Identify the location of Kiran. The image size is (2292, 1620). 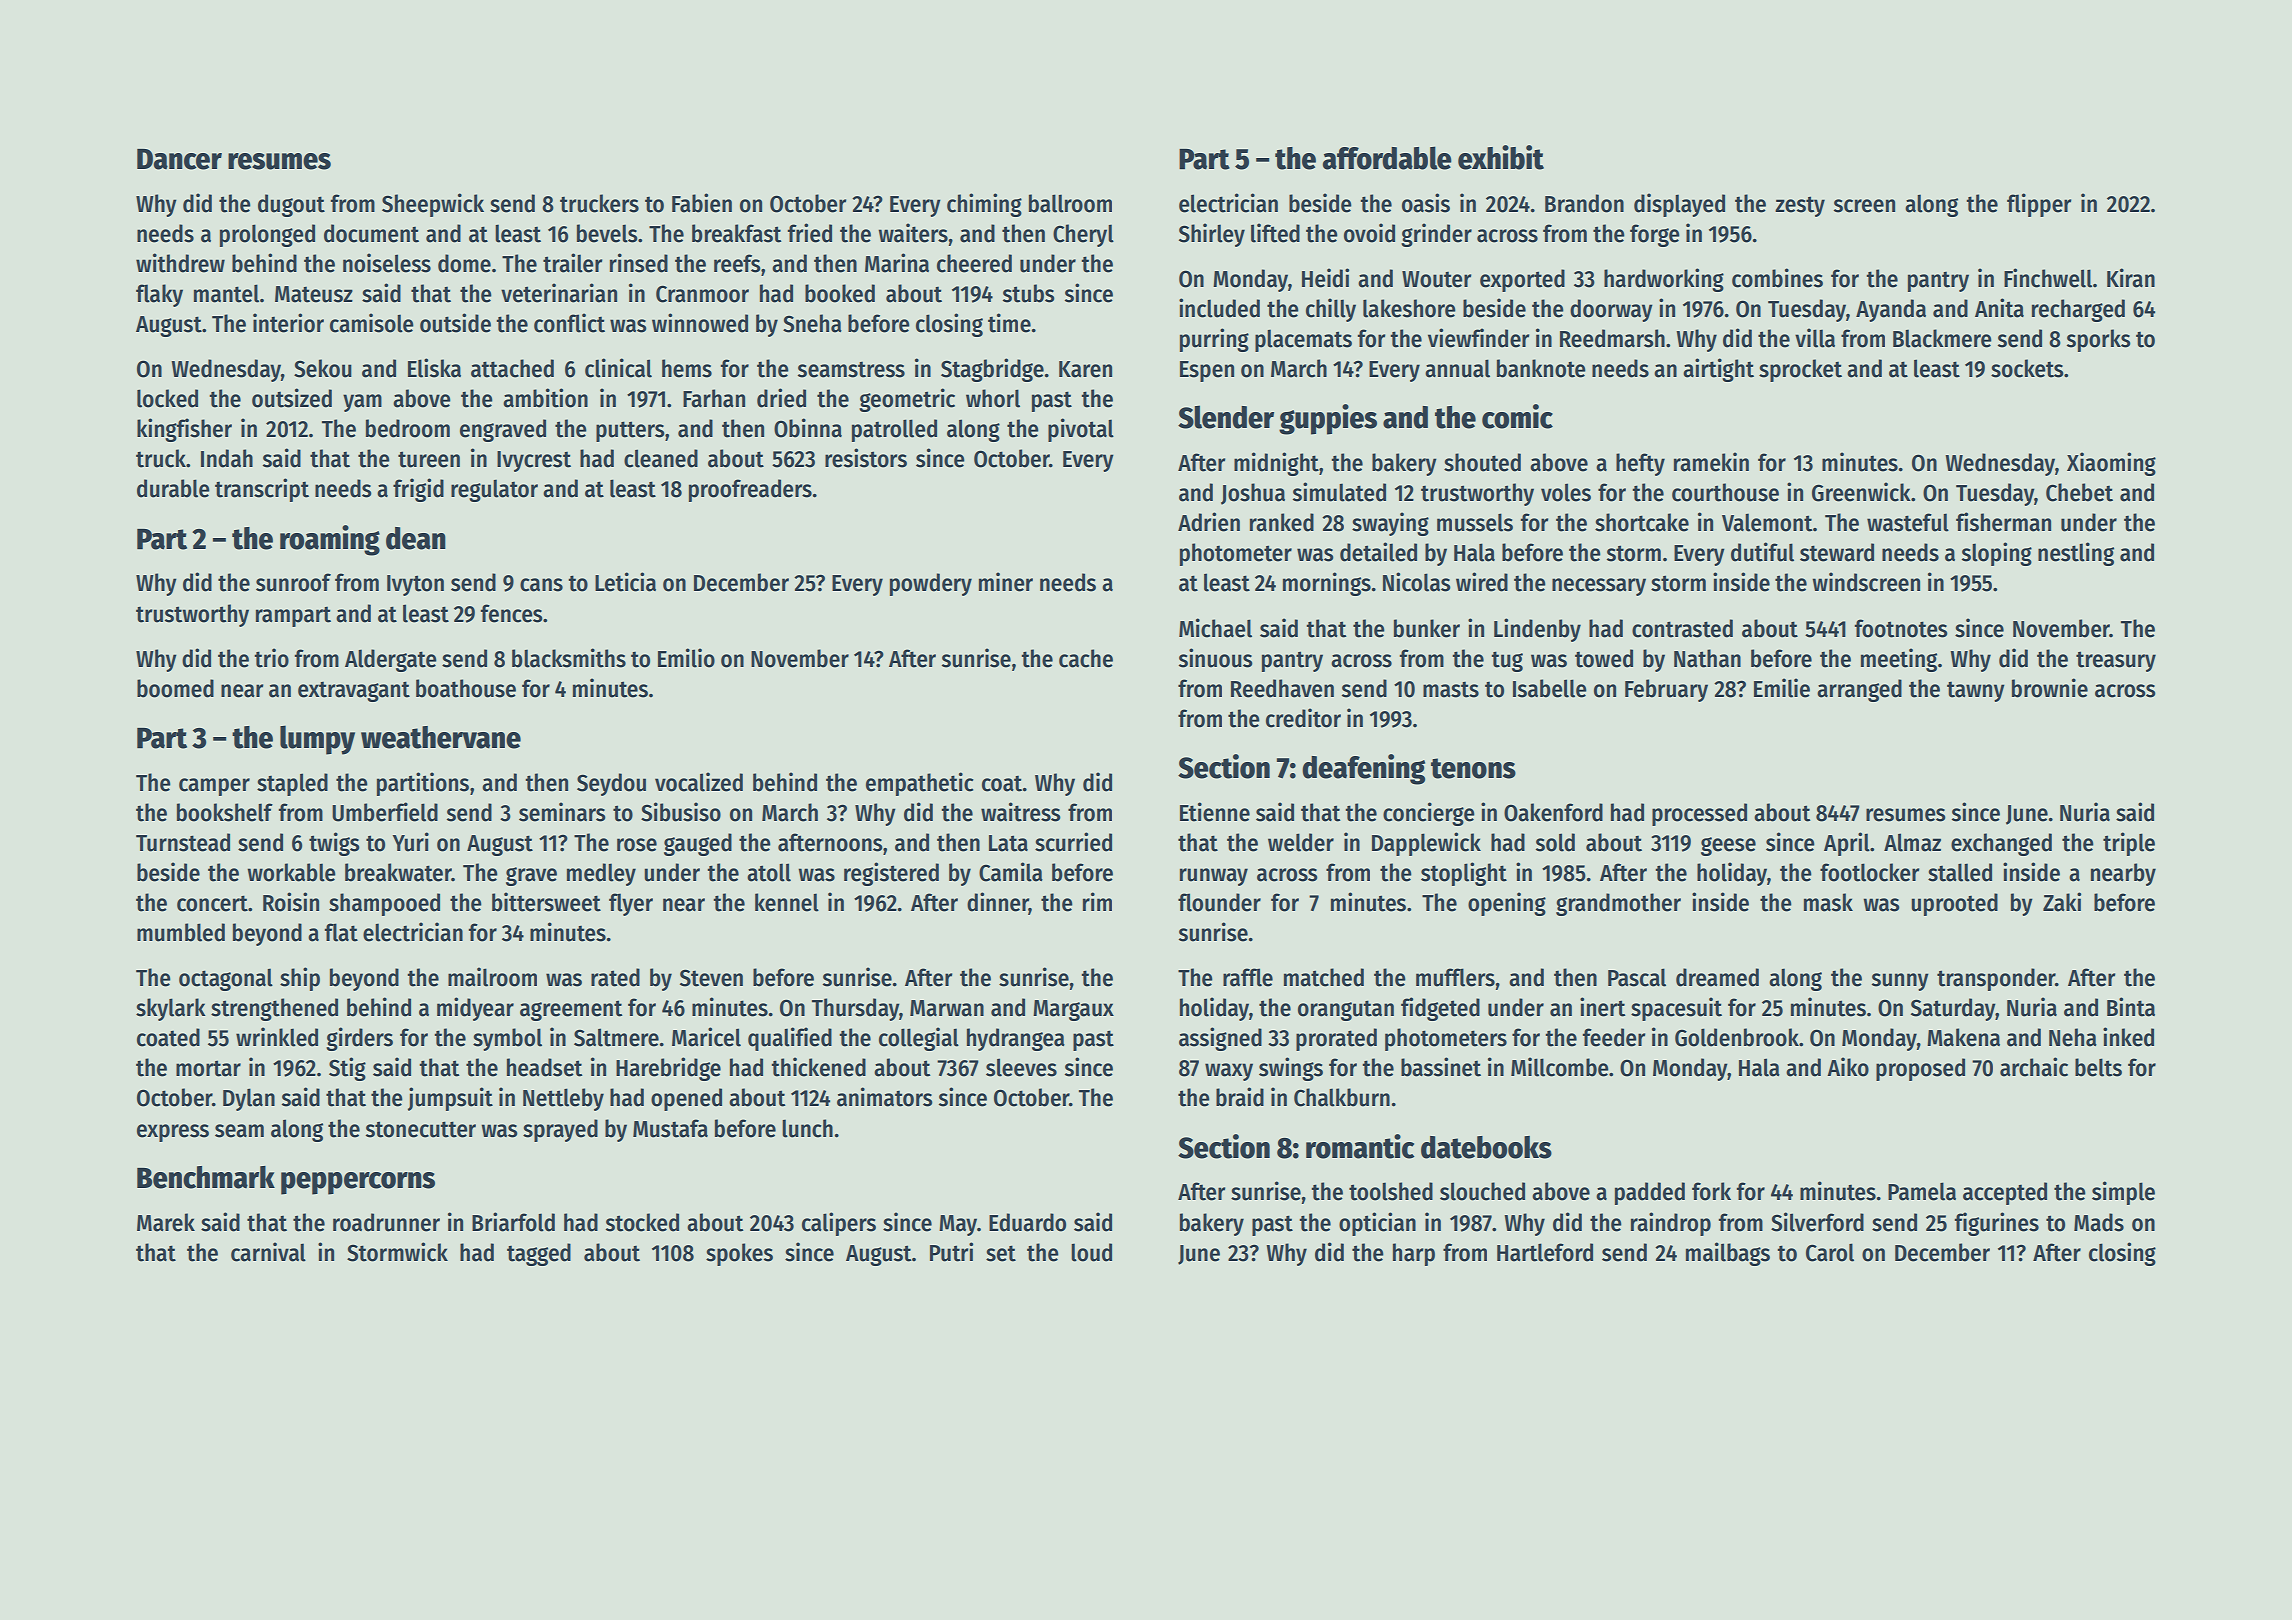
(2131, 278).
